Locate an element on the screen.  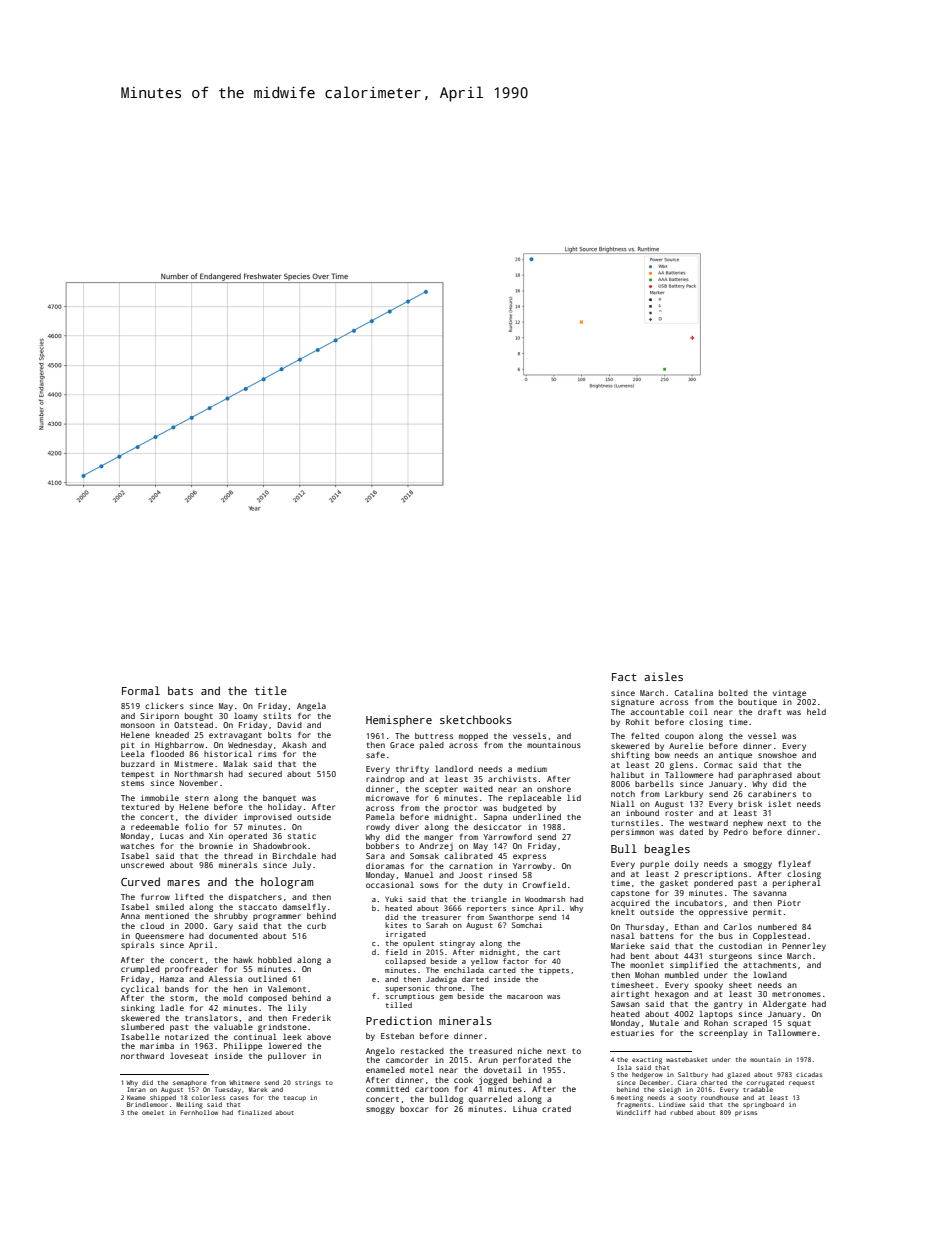
glens is located at coordinates (681, 765).
